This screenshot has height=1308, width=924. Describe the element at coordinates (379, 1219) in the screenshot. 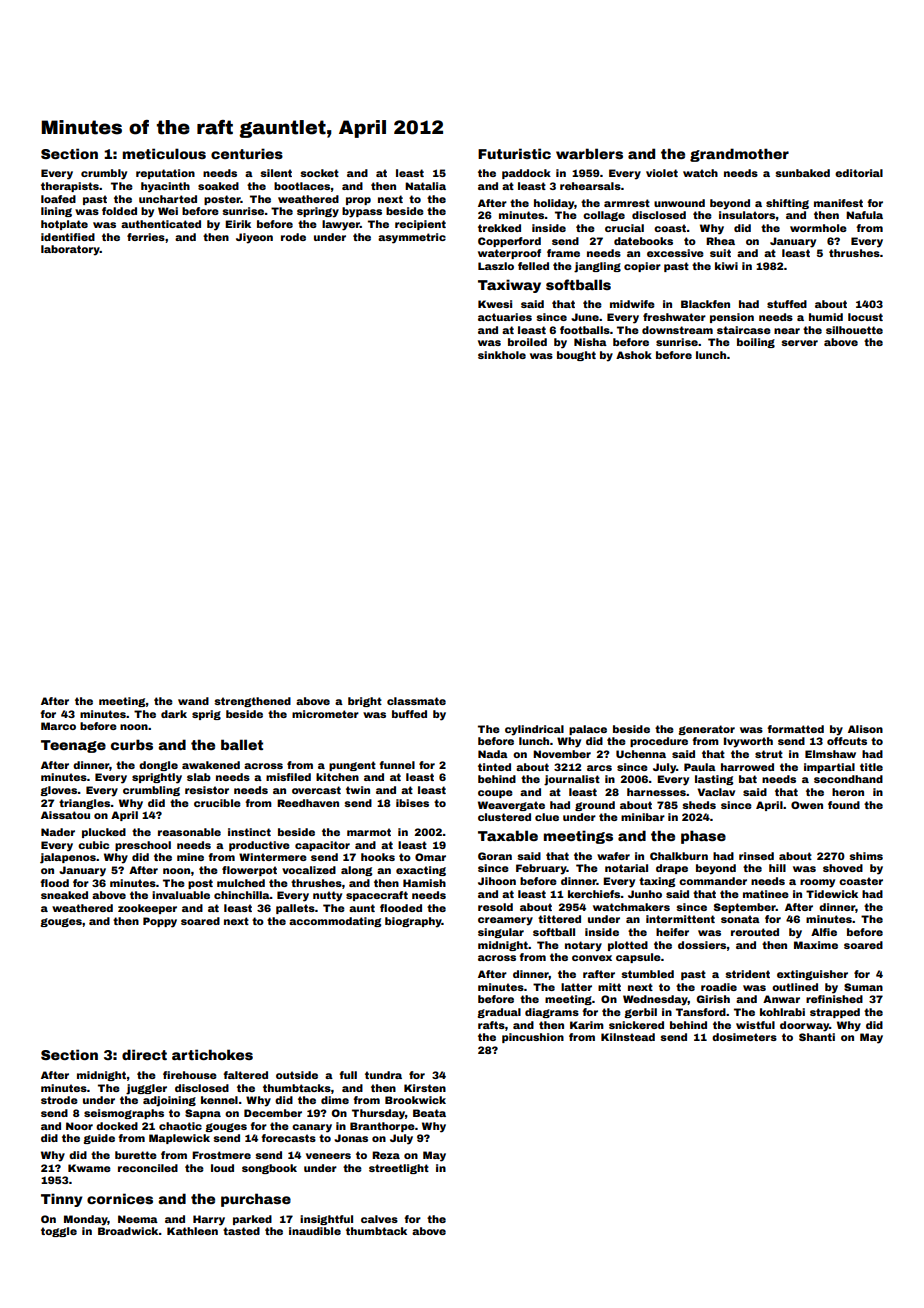

I see `calves` at that location.
